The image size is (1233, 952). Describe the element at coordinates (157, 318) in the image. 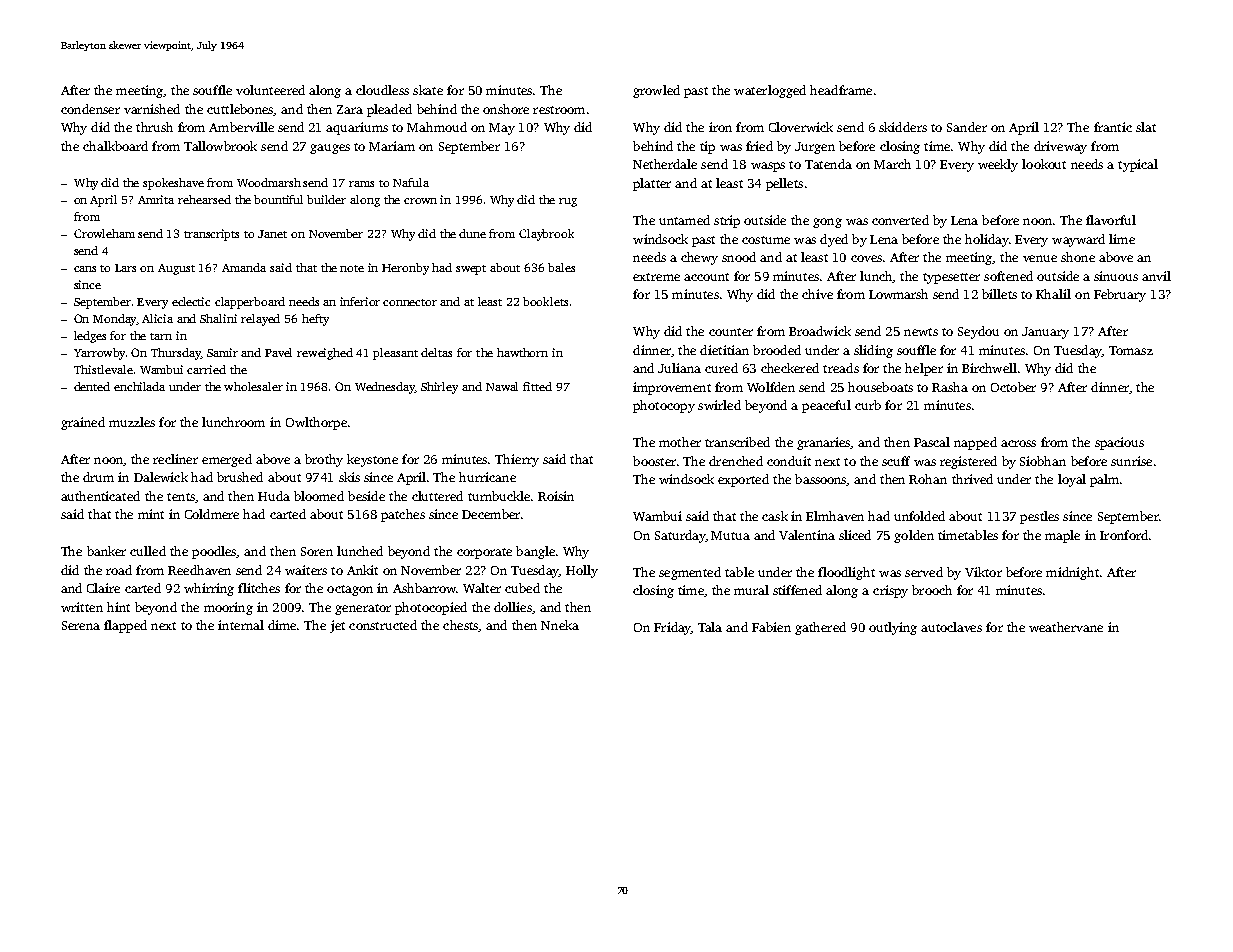

I see `Alicia` at that location.
